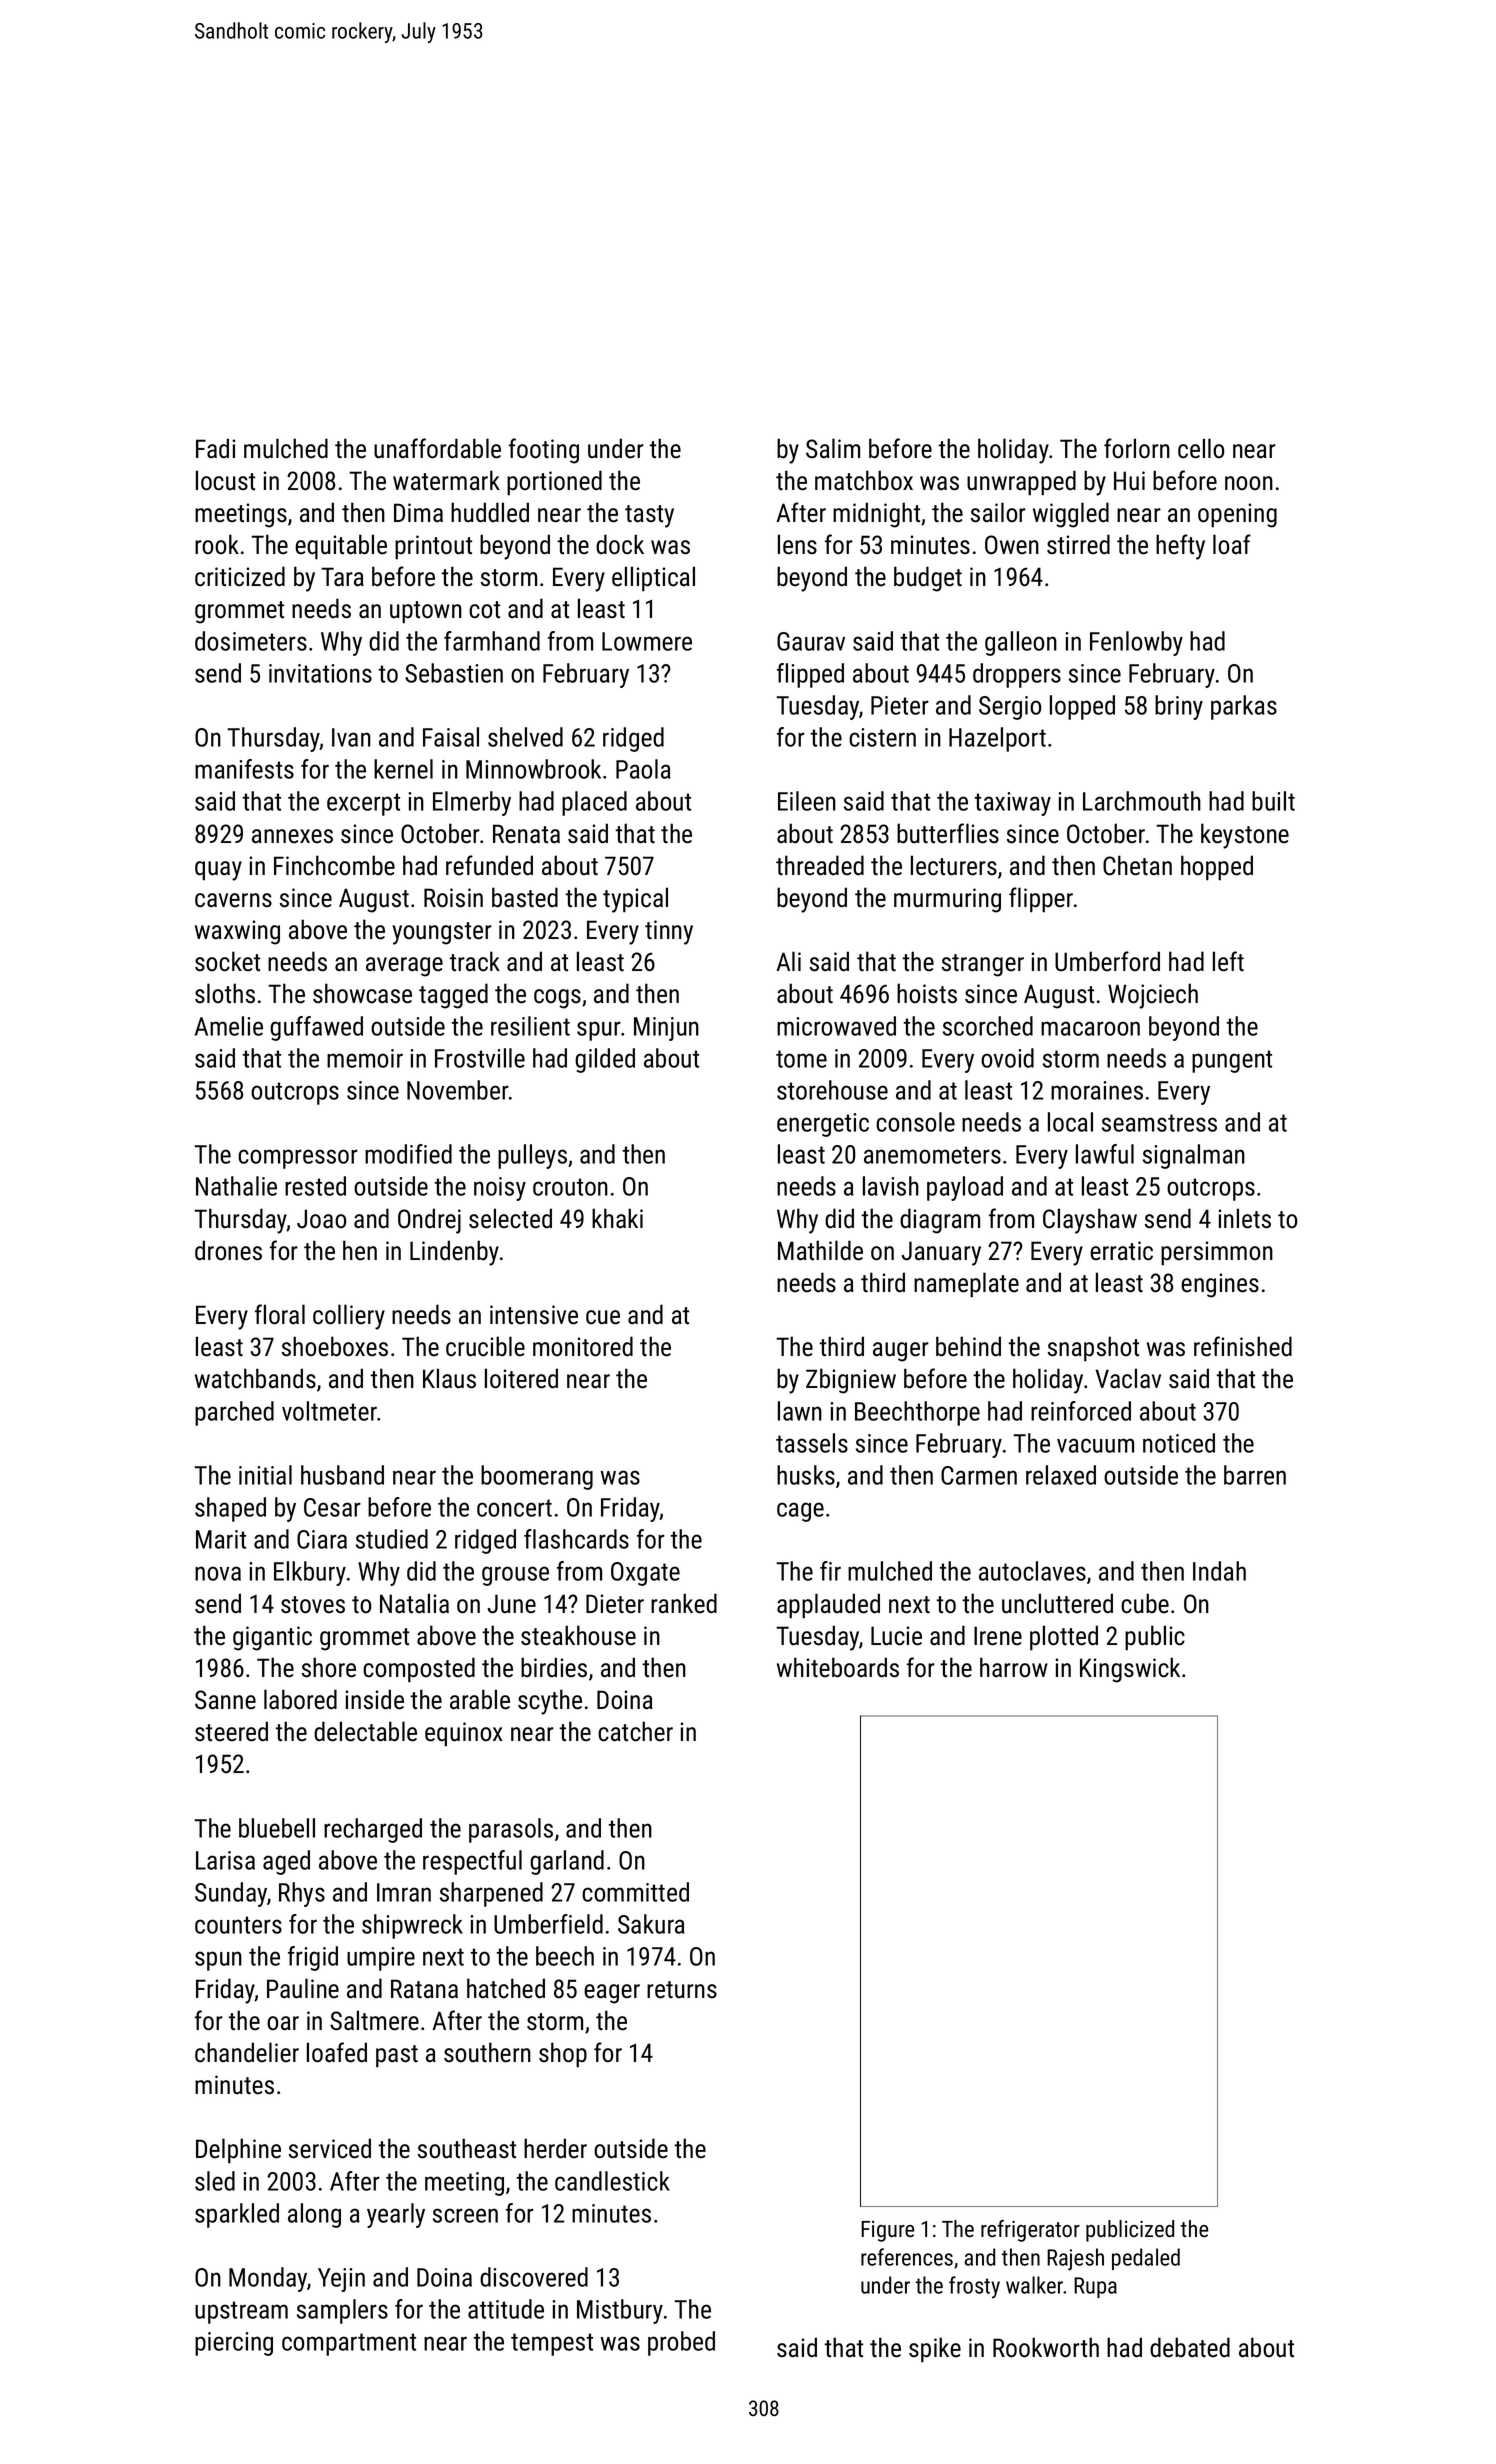 This document has height=2464, width=1496. What do you see at coordinates (887, 2231) in the document?
I see `Figure` at bounding box center [887, 2231].
